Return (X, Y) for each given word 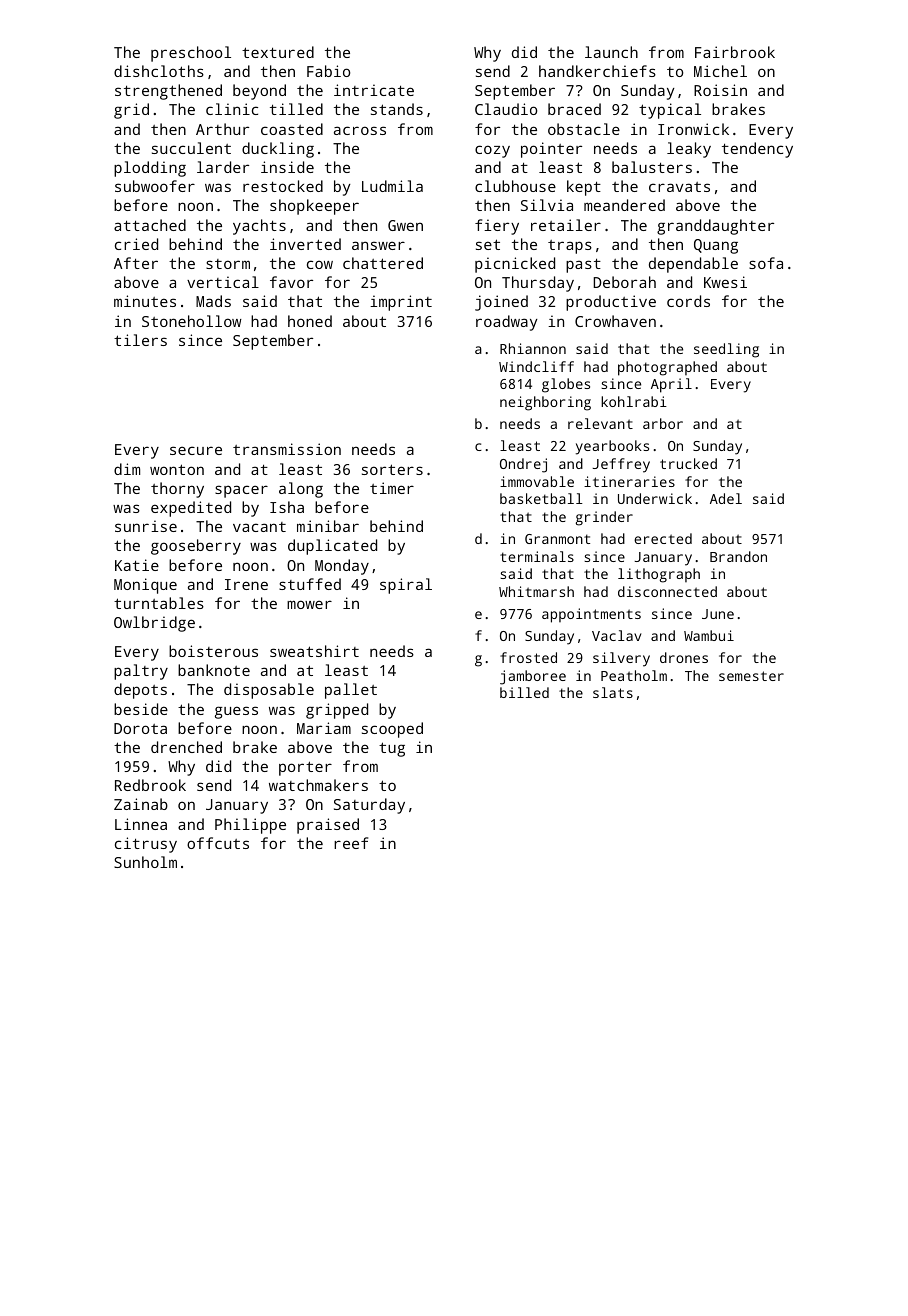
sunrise (146, 526)
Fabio (328, 71)
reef (351, 843)
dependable (693, 265)
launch (611, 52)
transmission (287, 449)
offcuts (218, 843)
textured (278, 52)
